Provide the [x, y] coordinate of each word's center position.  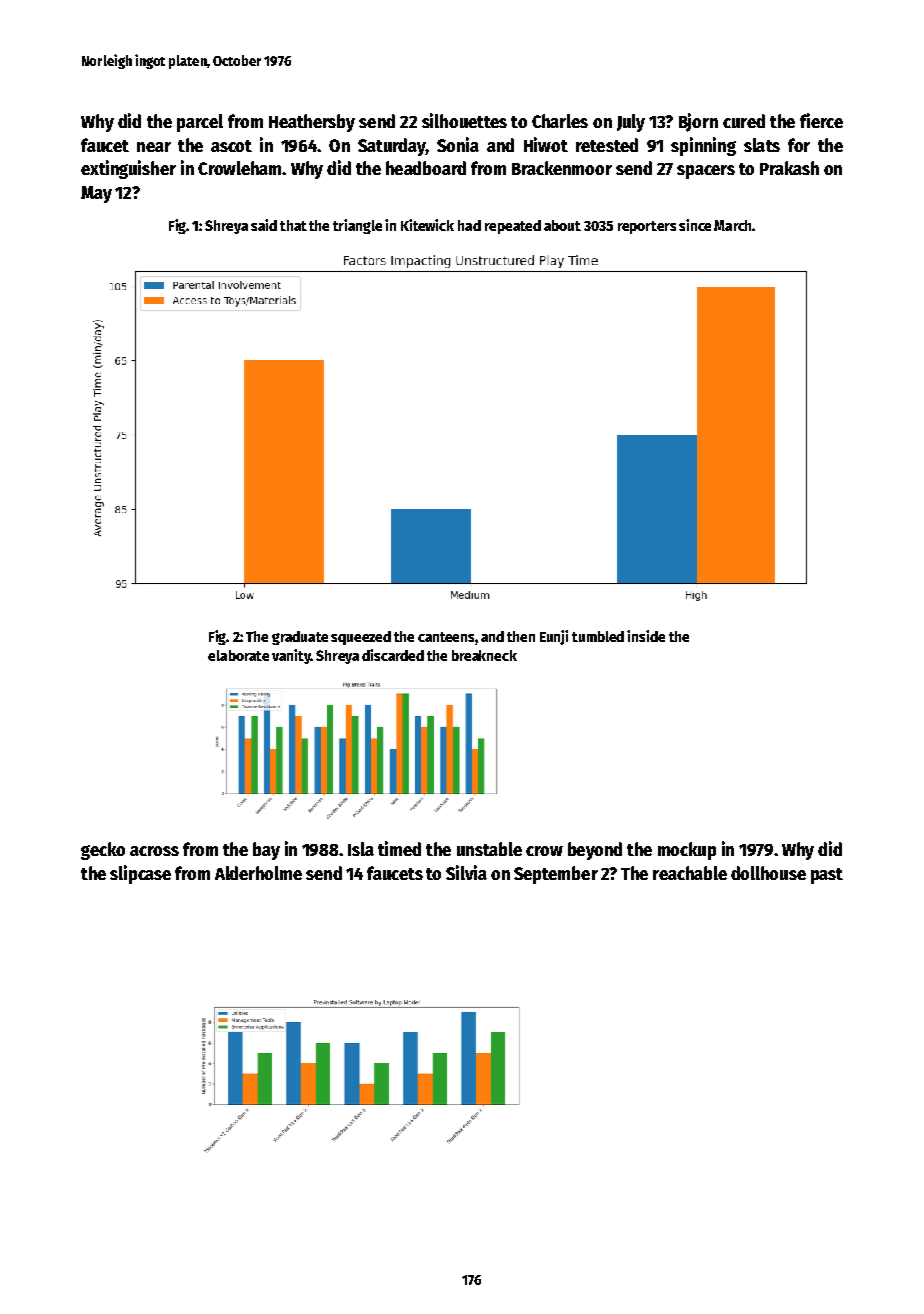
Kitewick [427, 225]
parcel [200, 123]
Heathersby [312, 123]
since [695, 225]
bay [266, 851]
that [293, 225]
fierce [821, 120]
